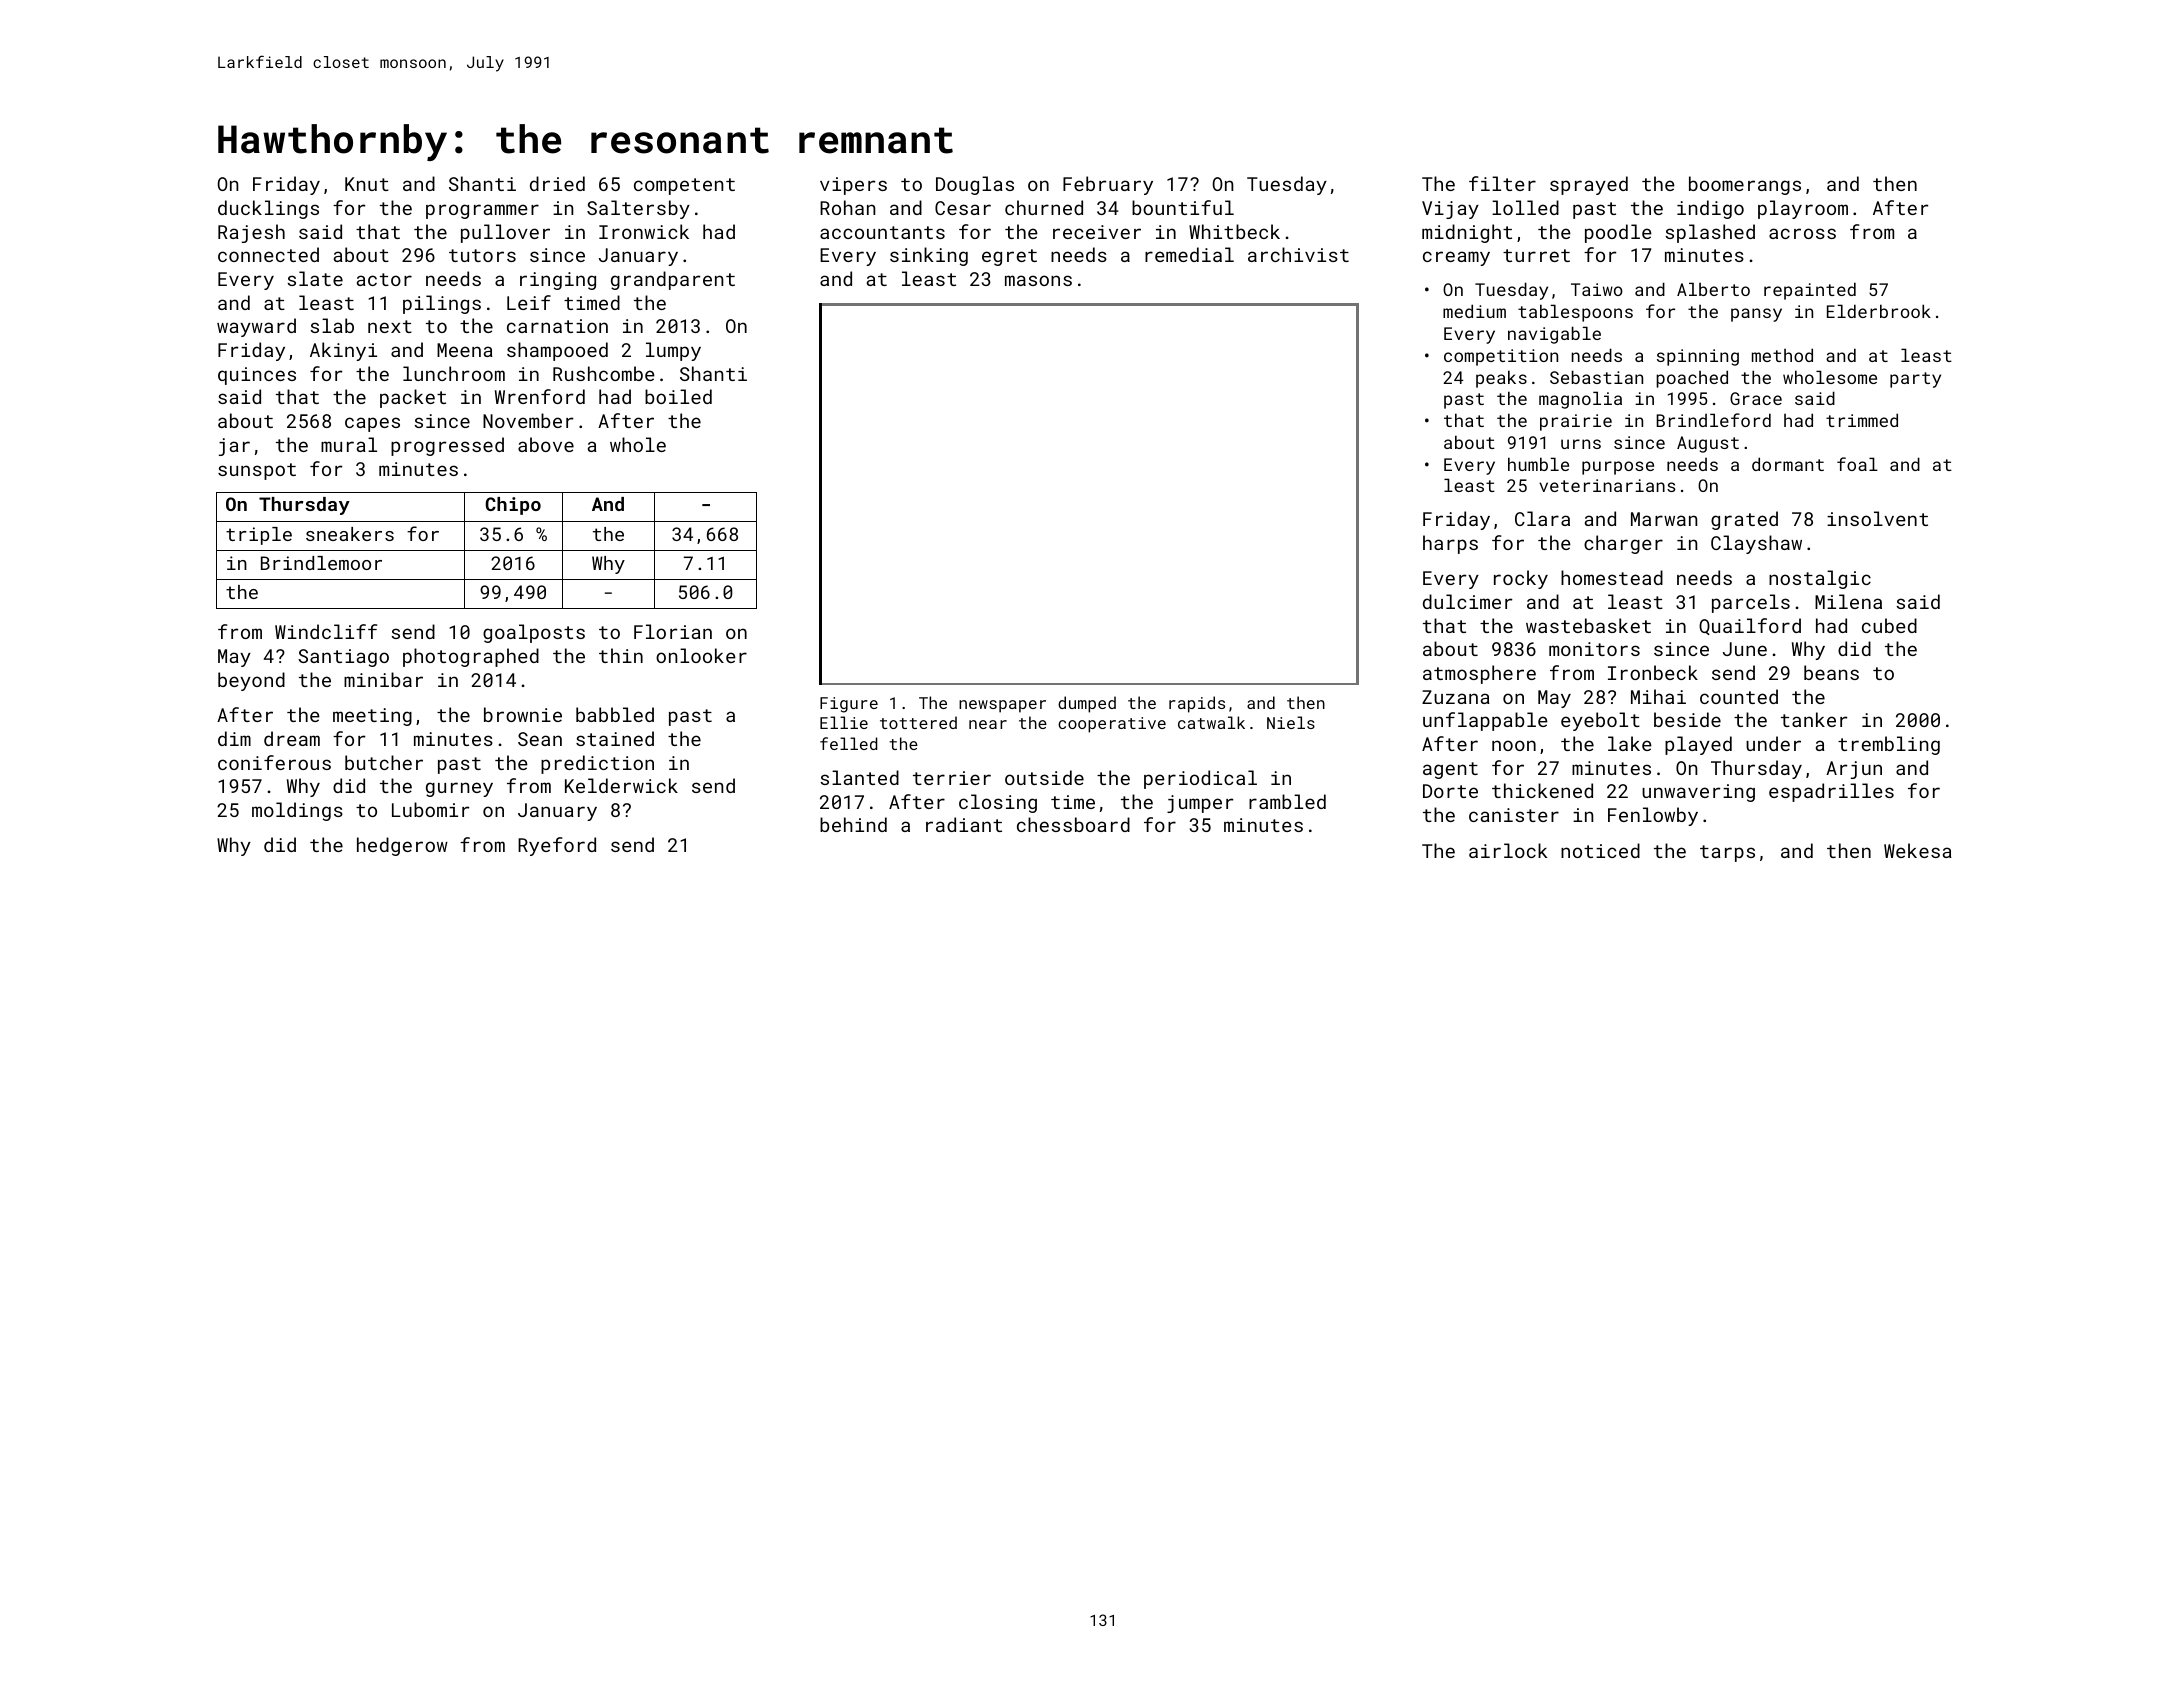  I want to click on rapids, so click(1197, 704).
